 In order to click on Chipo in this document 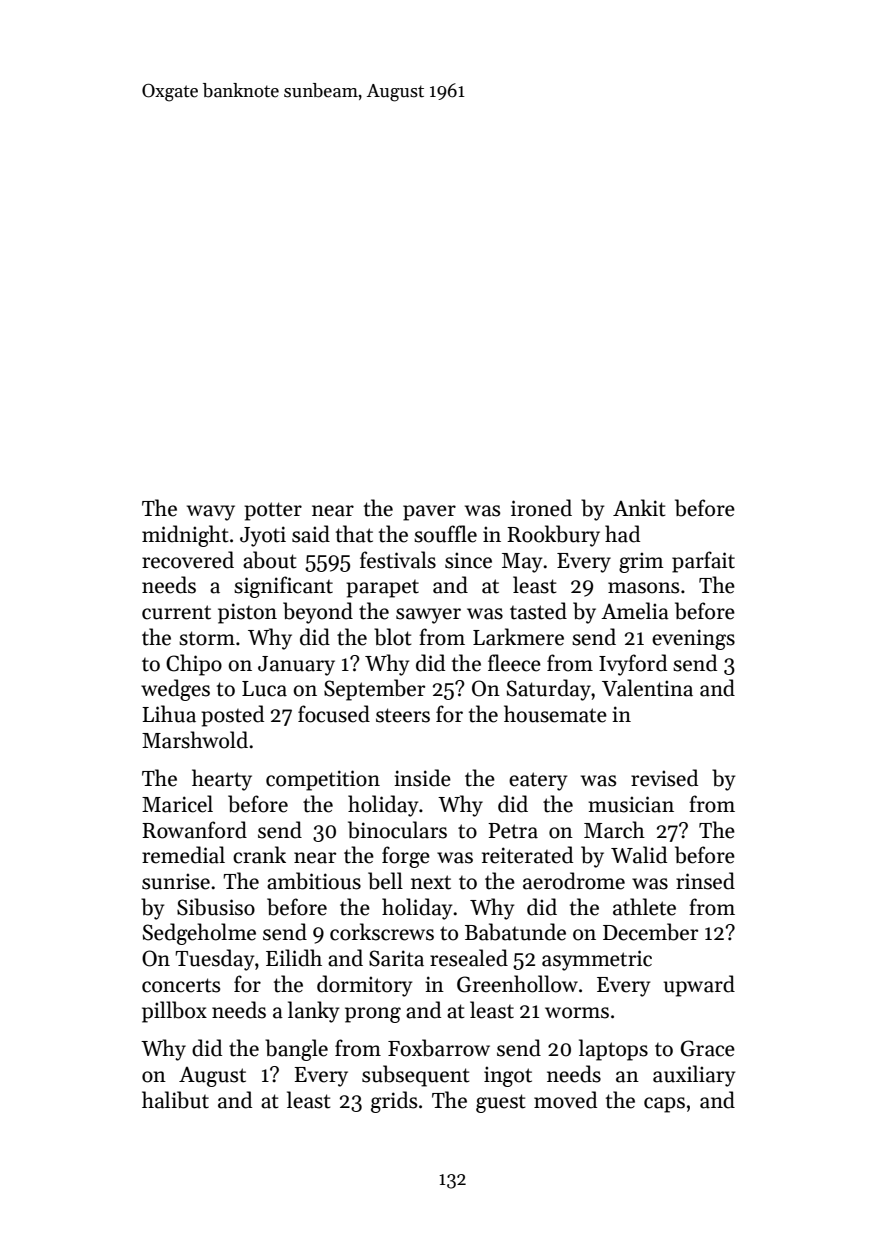, I will do `click(194, 665)`.
